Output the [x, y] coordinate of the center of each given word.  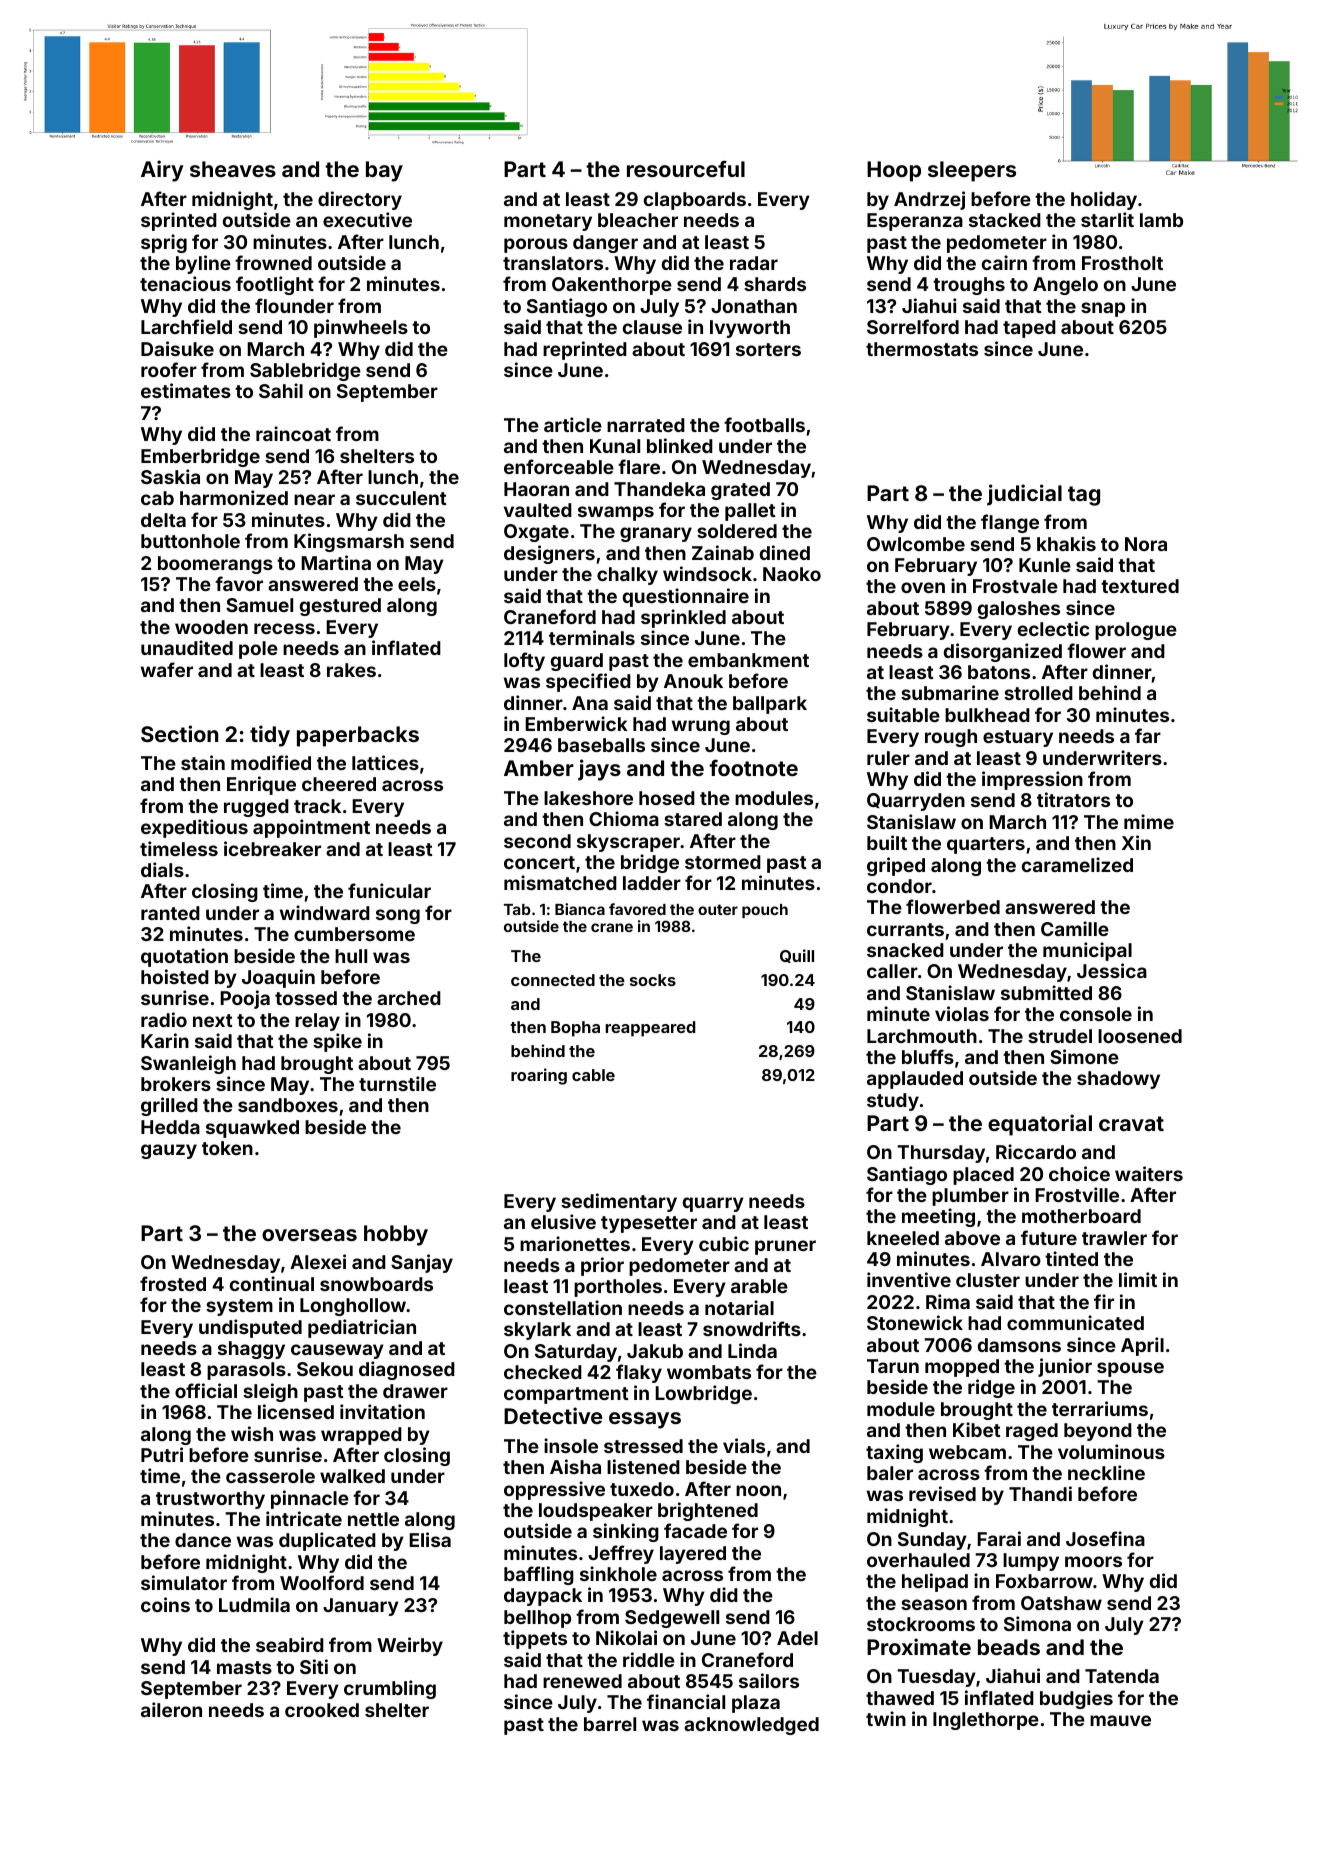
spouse [1130, 1369]
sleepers [972, 171]
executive [367, 219]
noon [758, 1490]
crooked [322, 1710]
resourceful [686, 168]
